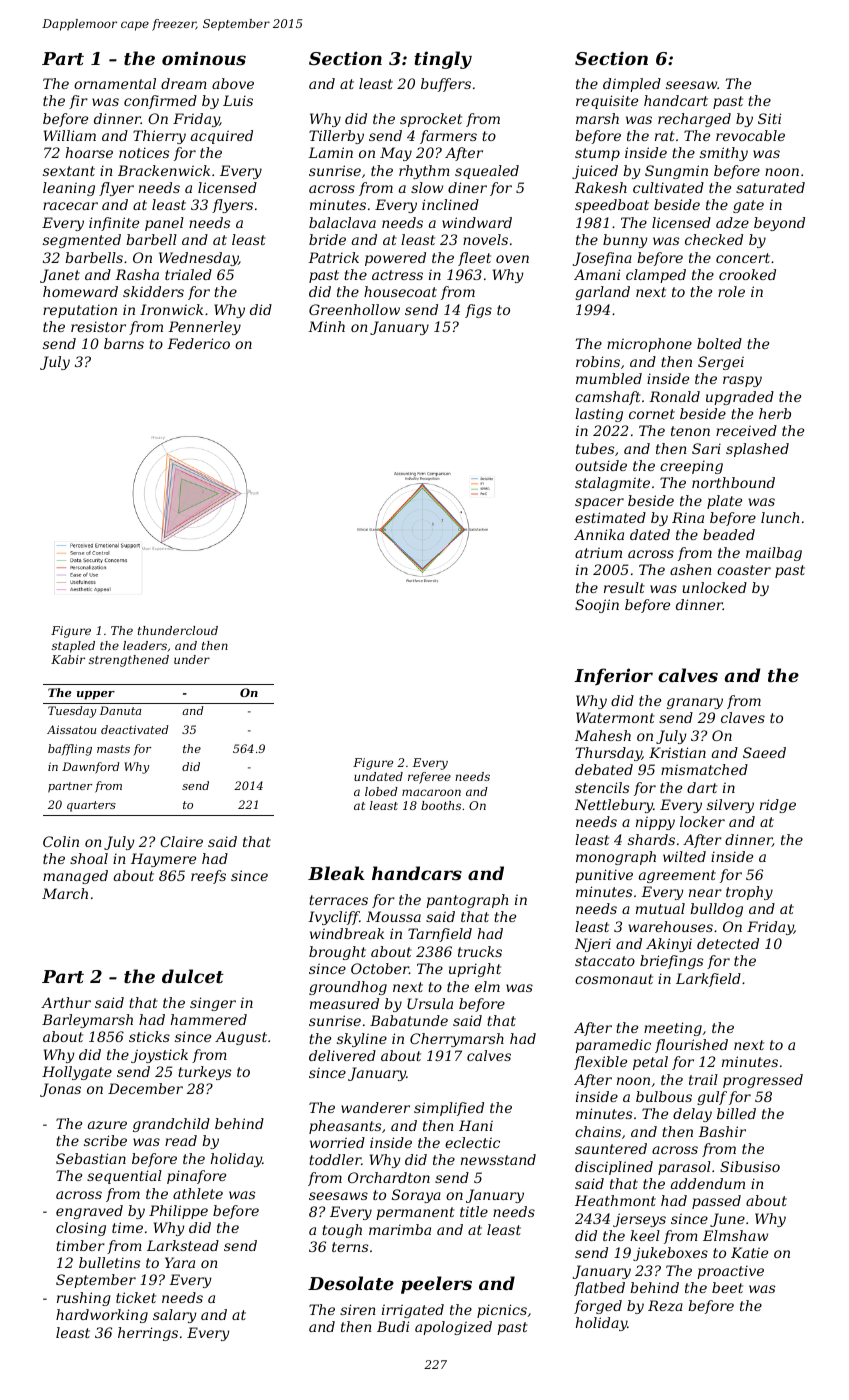 Image resolution: width=849 pixels, height=1400 pixels. I want to click on salary, so click(175, 1316).
